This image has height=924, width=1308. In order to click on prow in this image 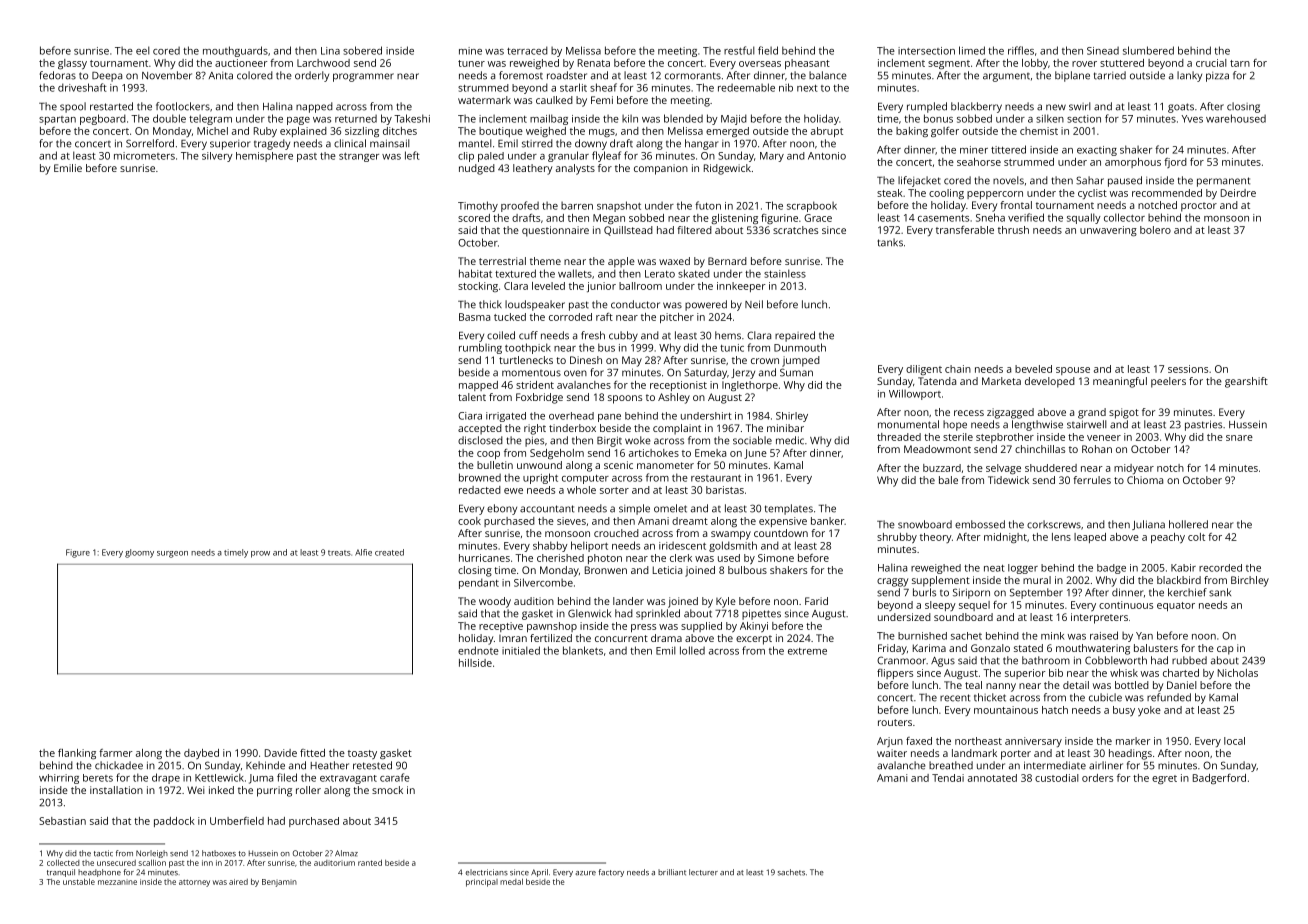, I will do `click(260, 554)`.
